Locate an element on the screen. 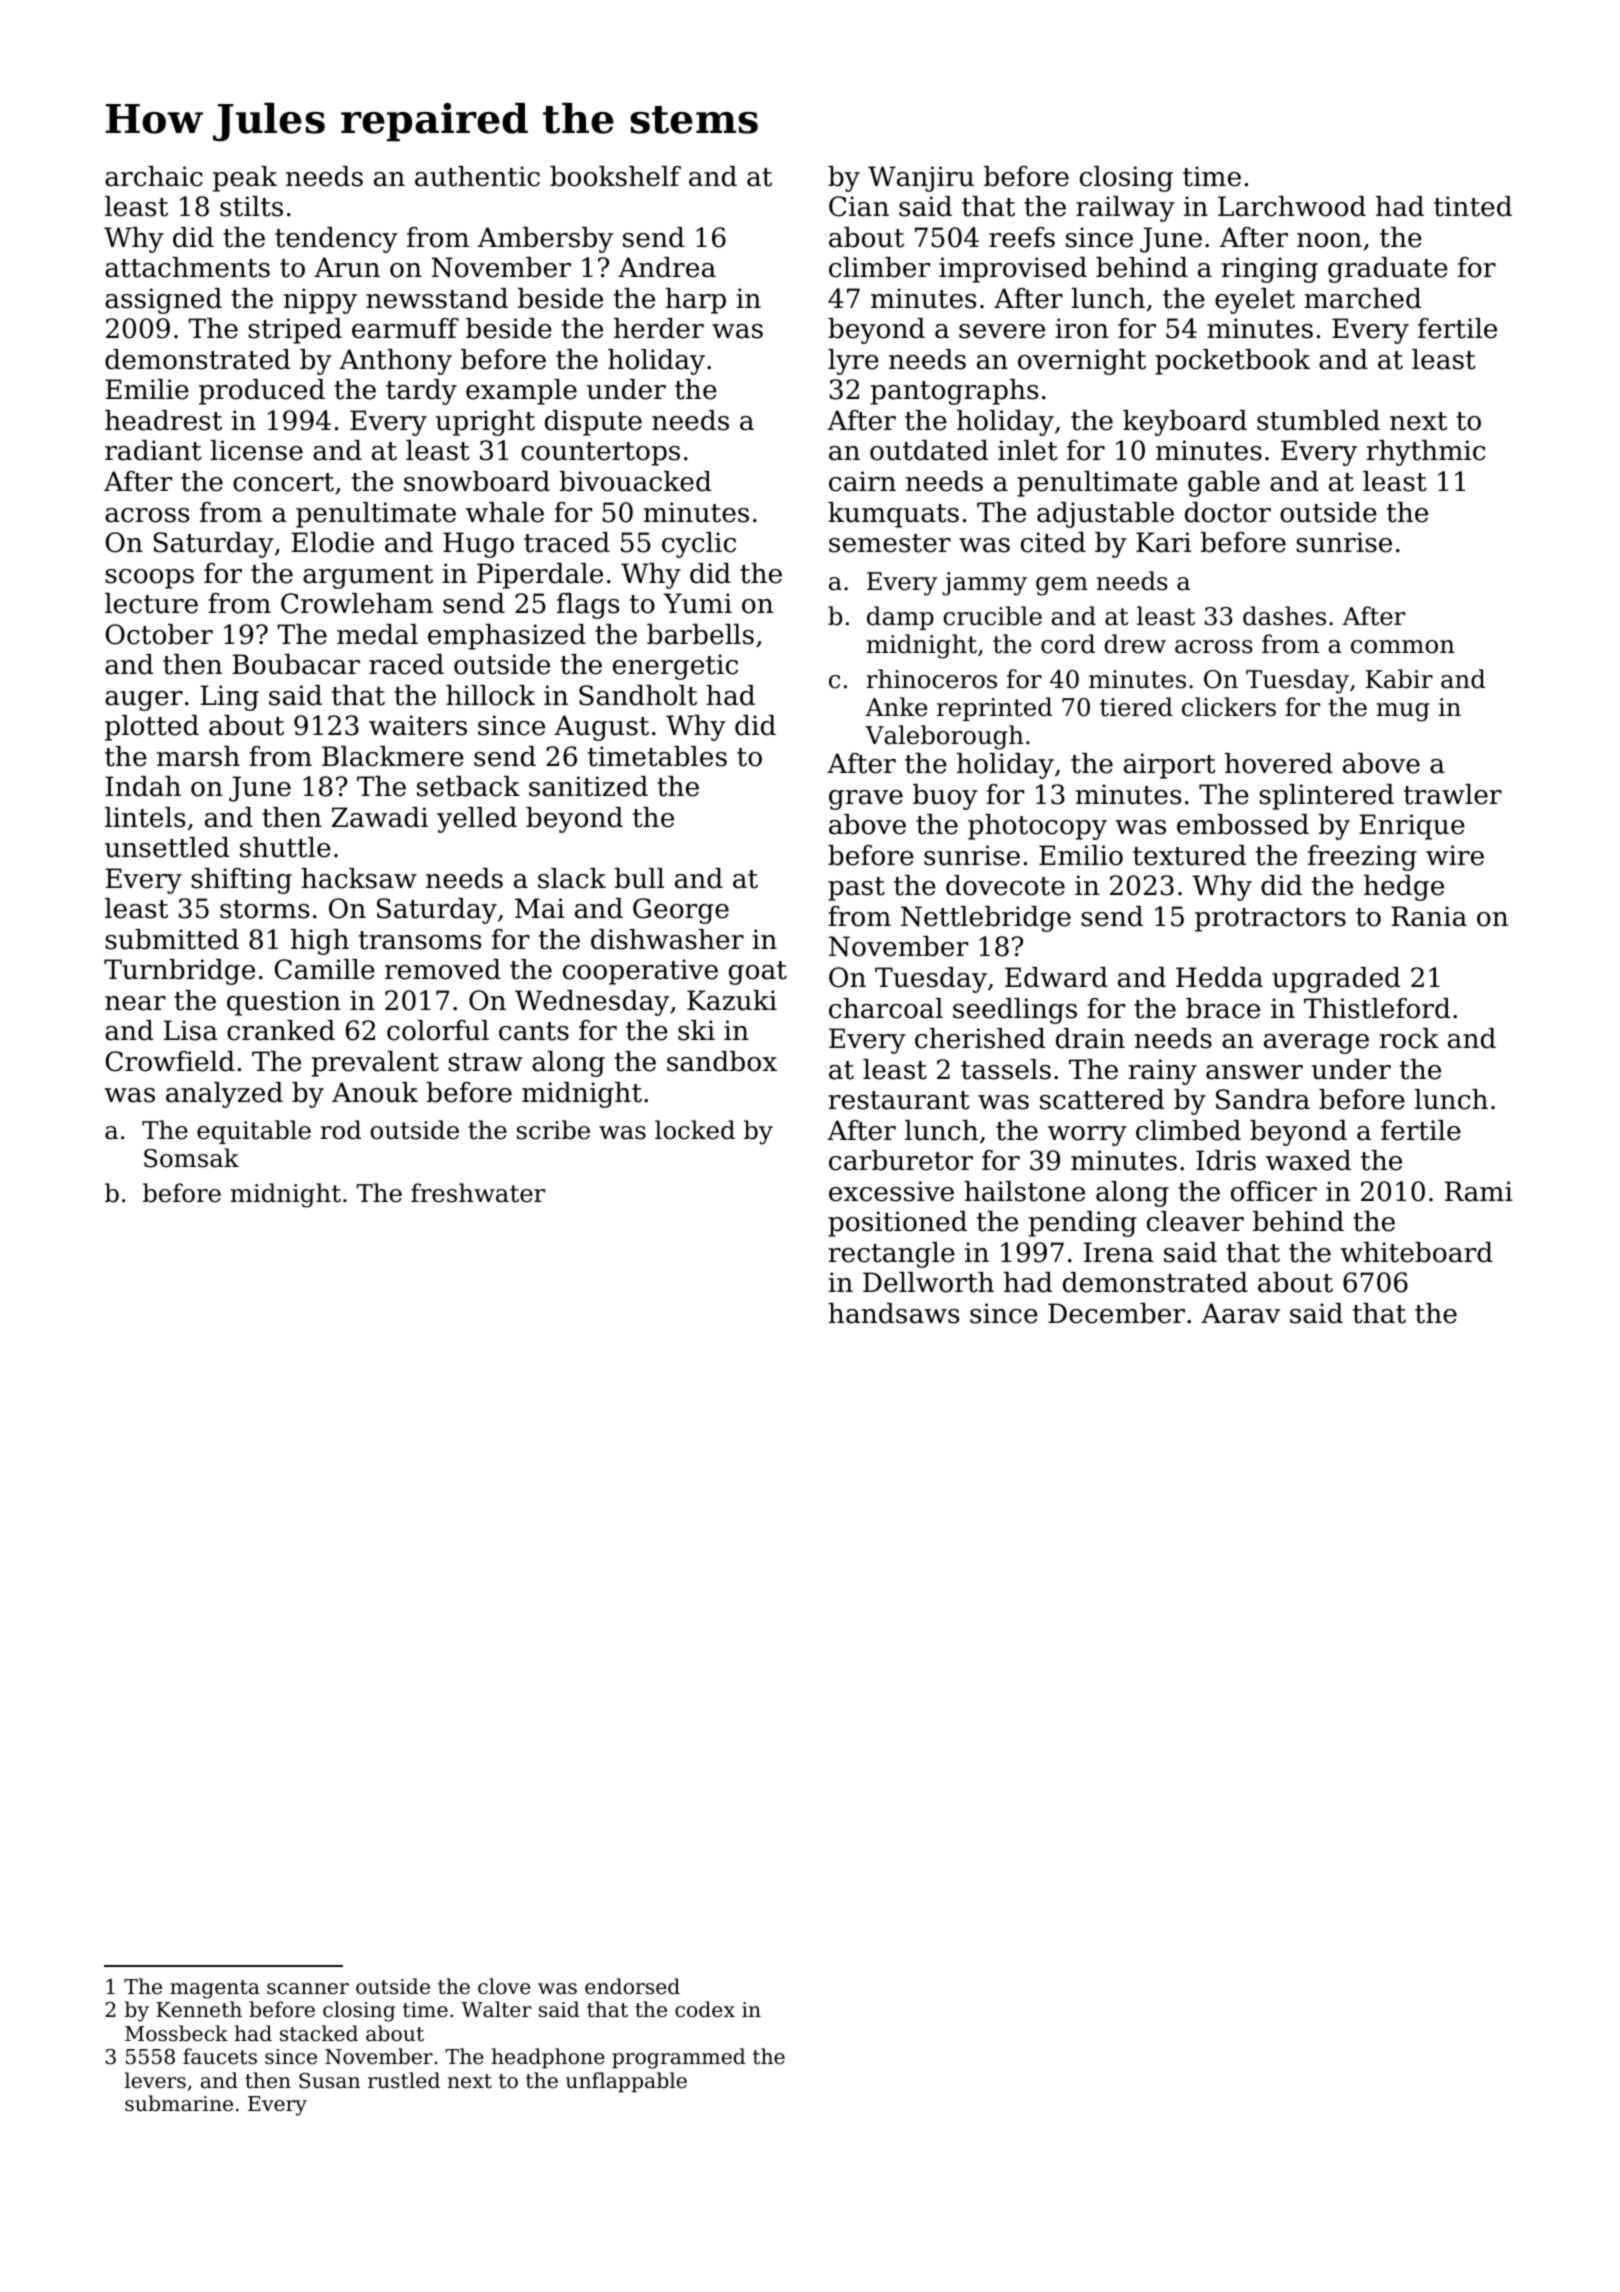 This screenshot has height=2292, width=1620. auger is located at coordinates (144, 701).
